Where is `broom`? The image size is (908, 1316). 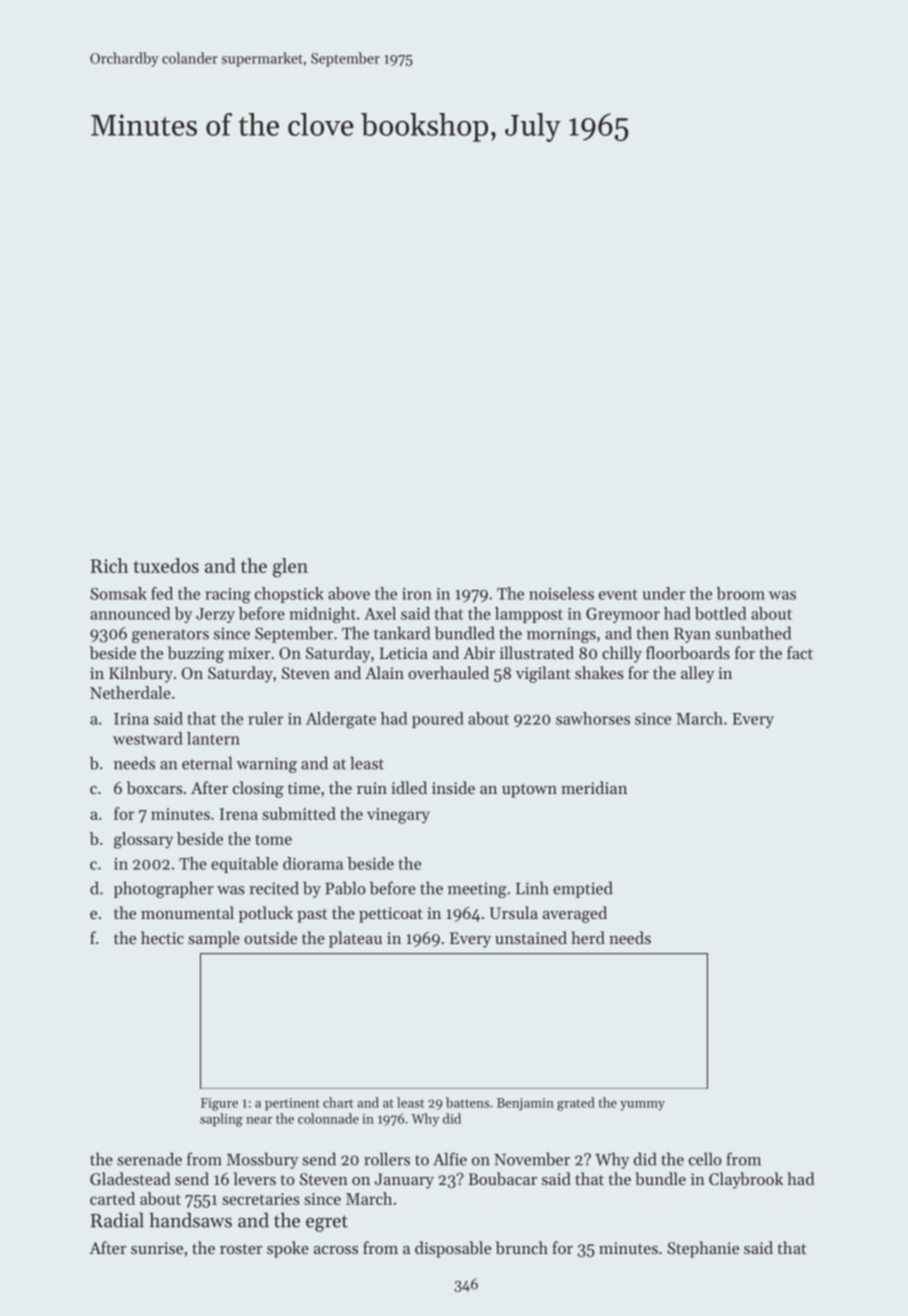 broom is located at coordinates (740, 593).
